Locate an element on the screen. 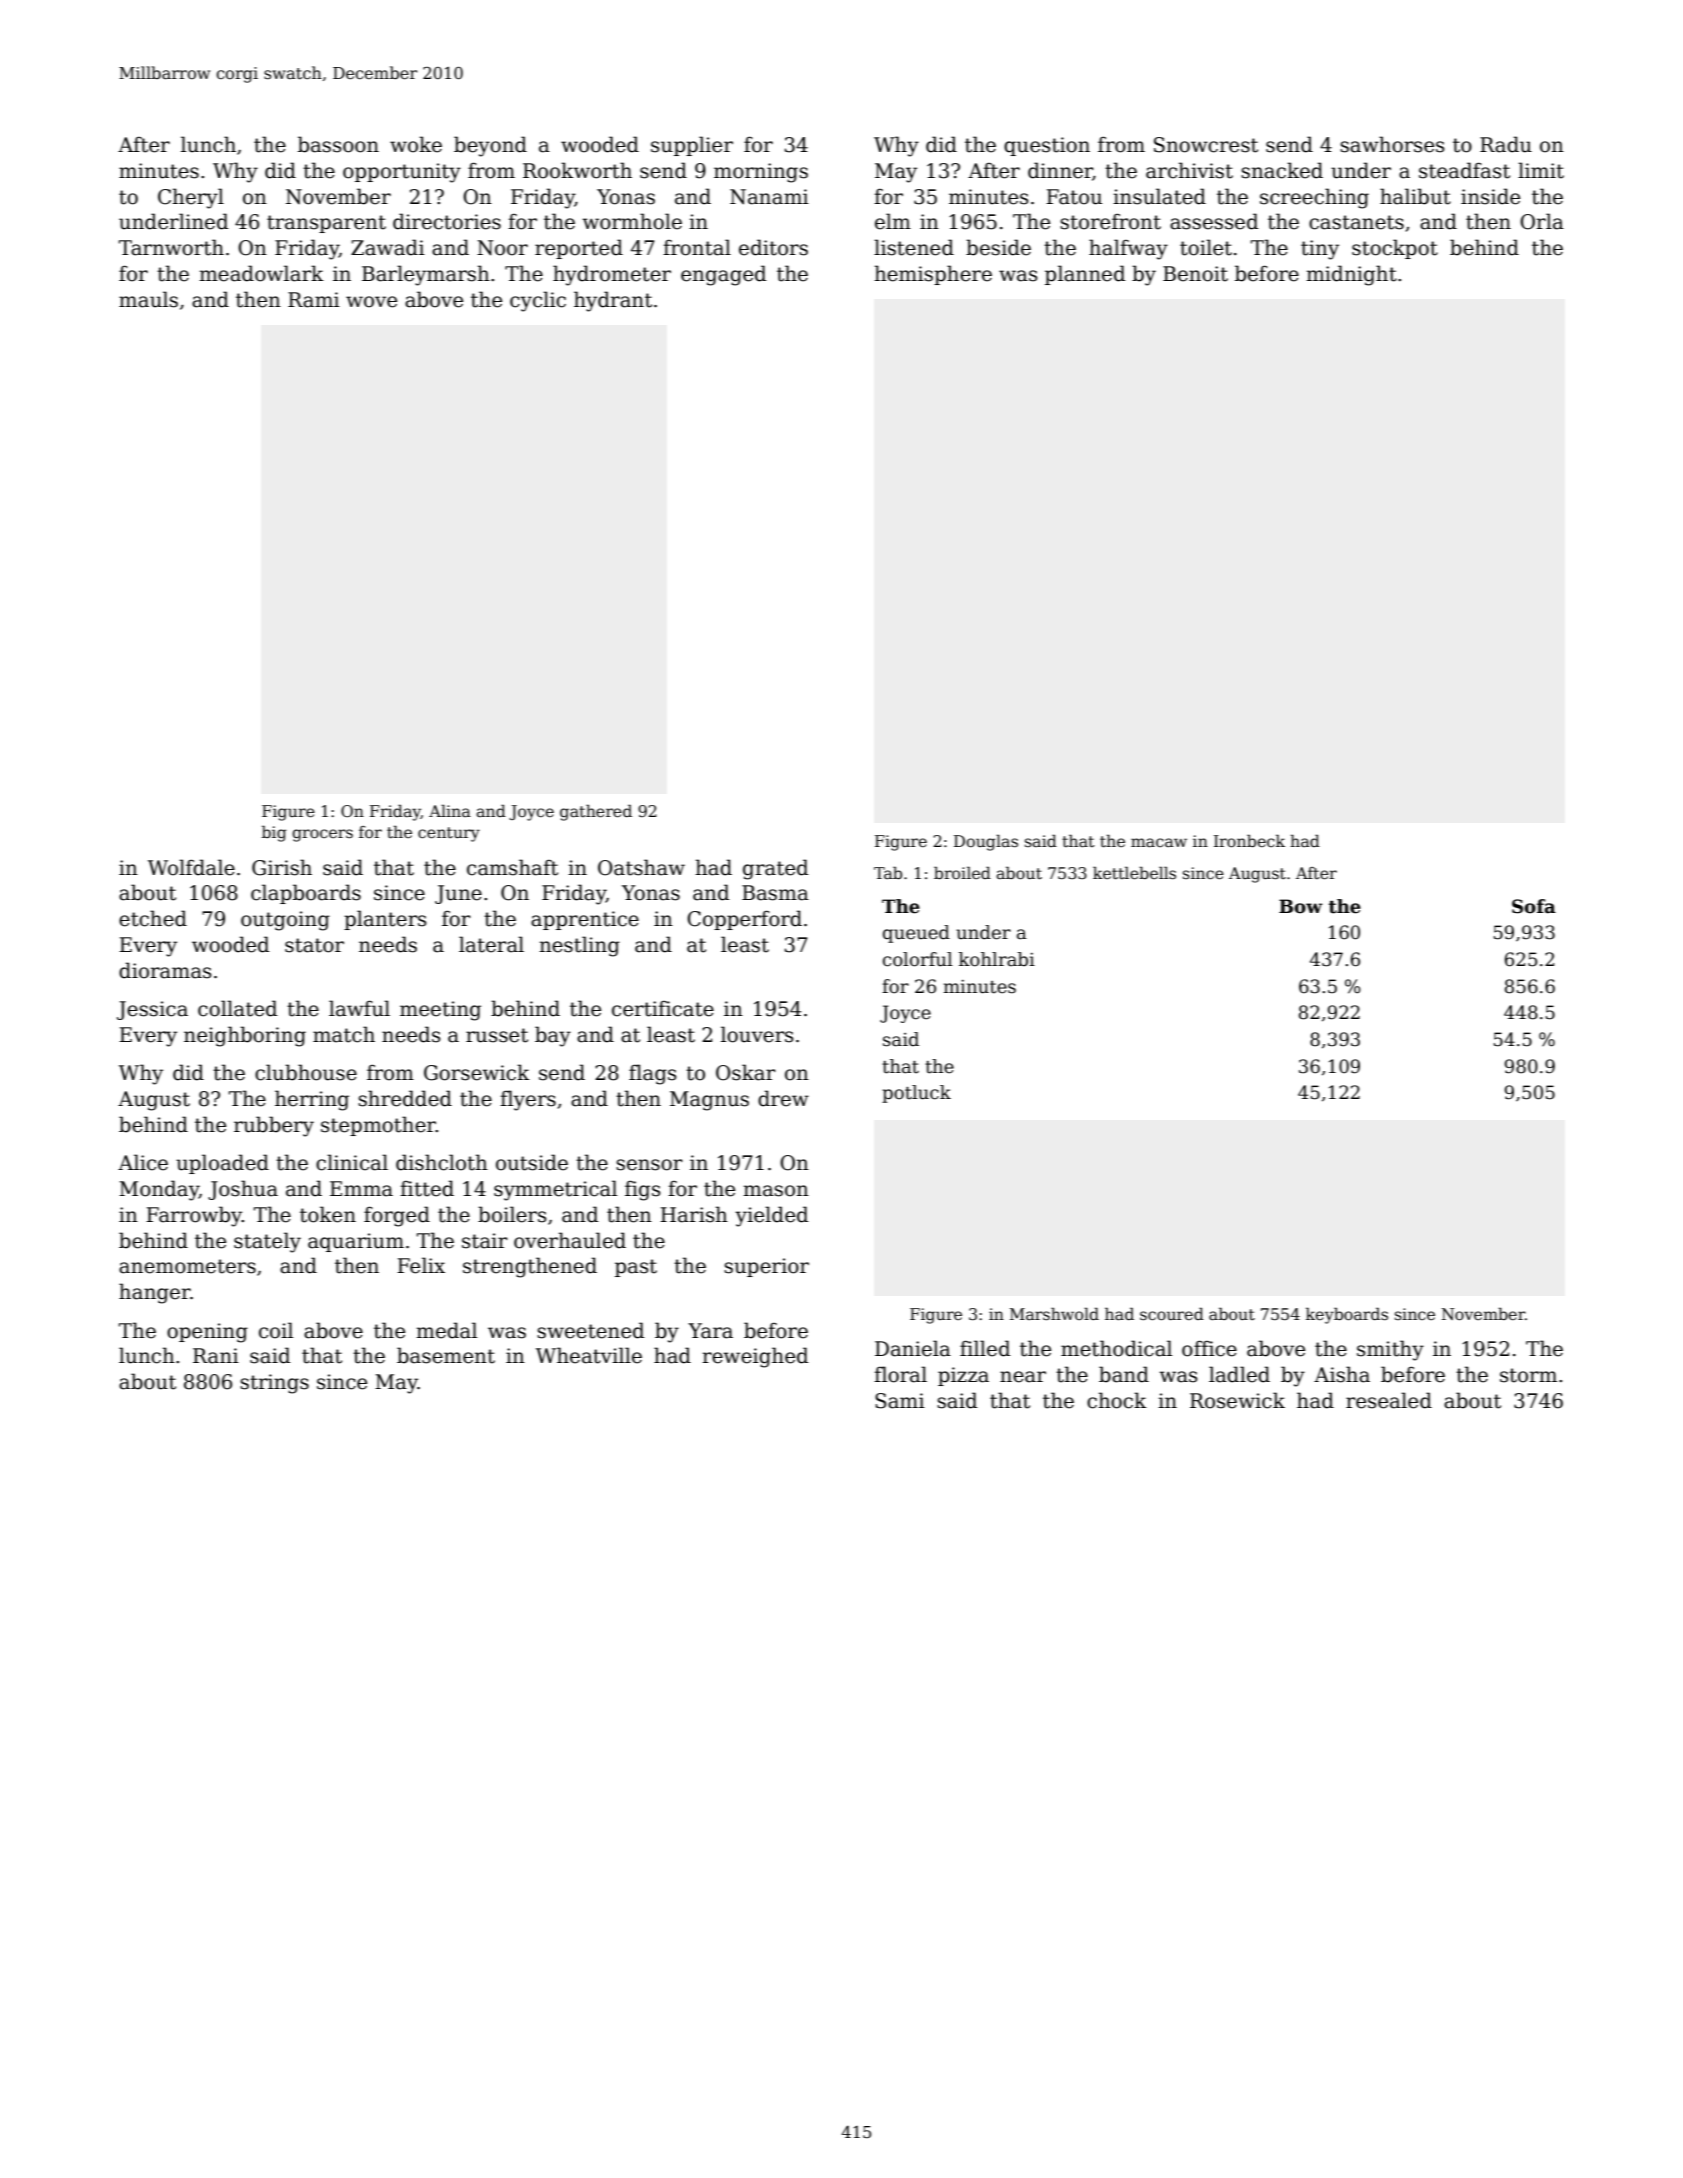 The width and height of the screenshot is (1683, 2178). Bow is located at coordinates (1301, 906).
